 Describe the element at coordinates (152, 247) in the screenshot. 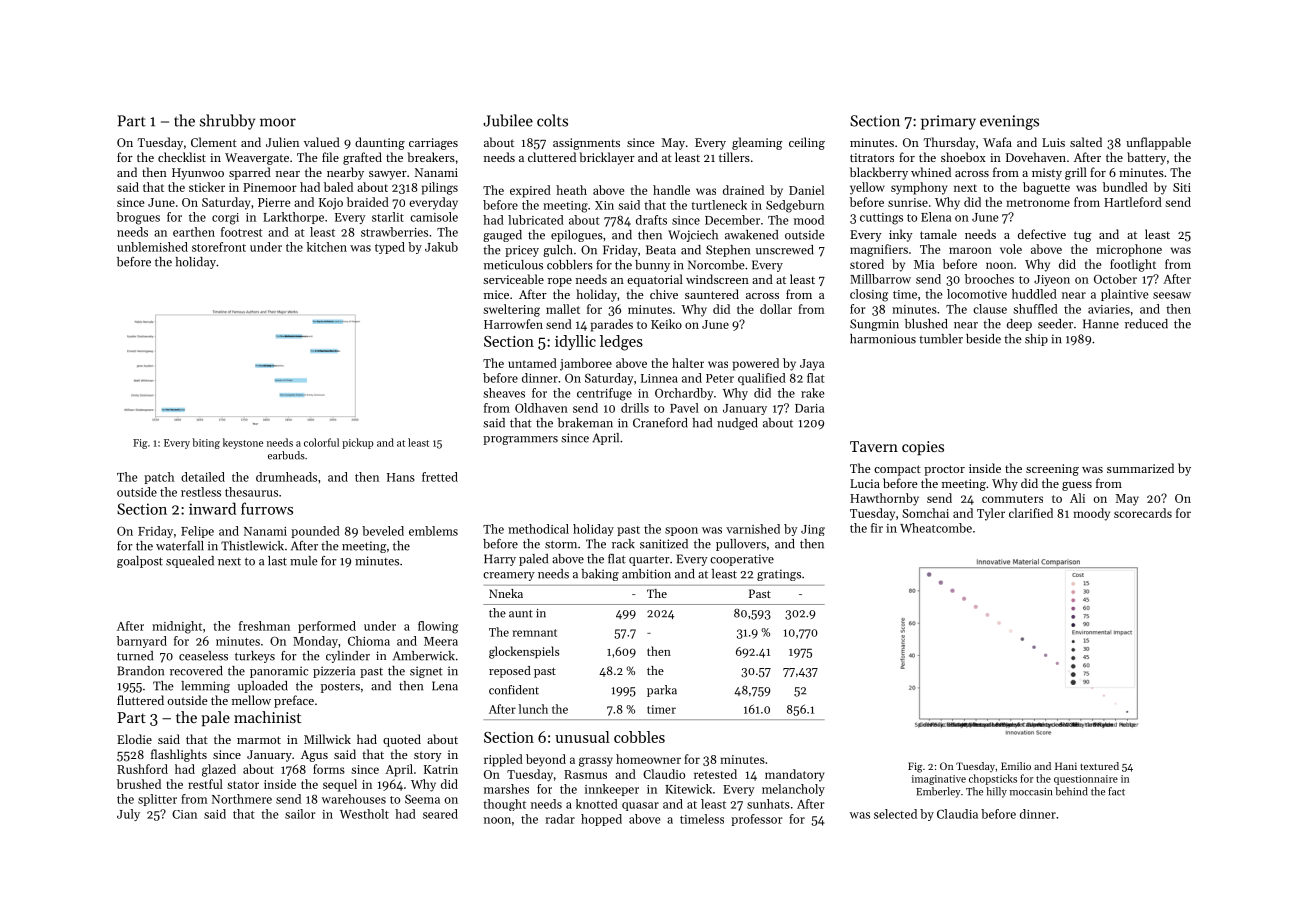

I see `unblemished` at that location.
